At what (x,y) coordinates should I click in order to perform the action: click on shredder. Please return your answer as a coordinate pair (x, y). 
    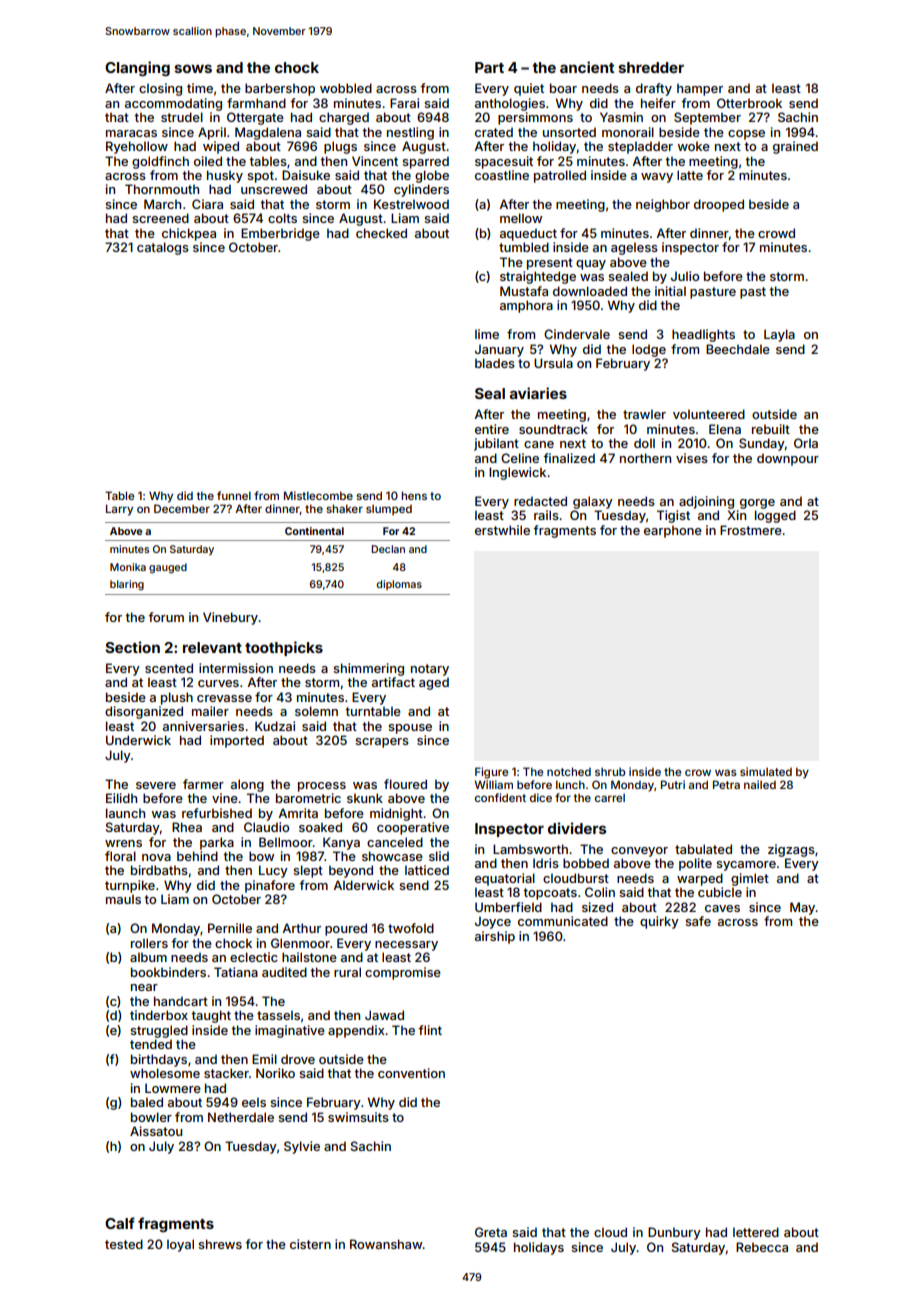
    Looking at the image, I should click on (651, 67).
